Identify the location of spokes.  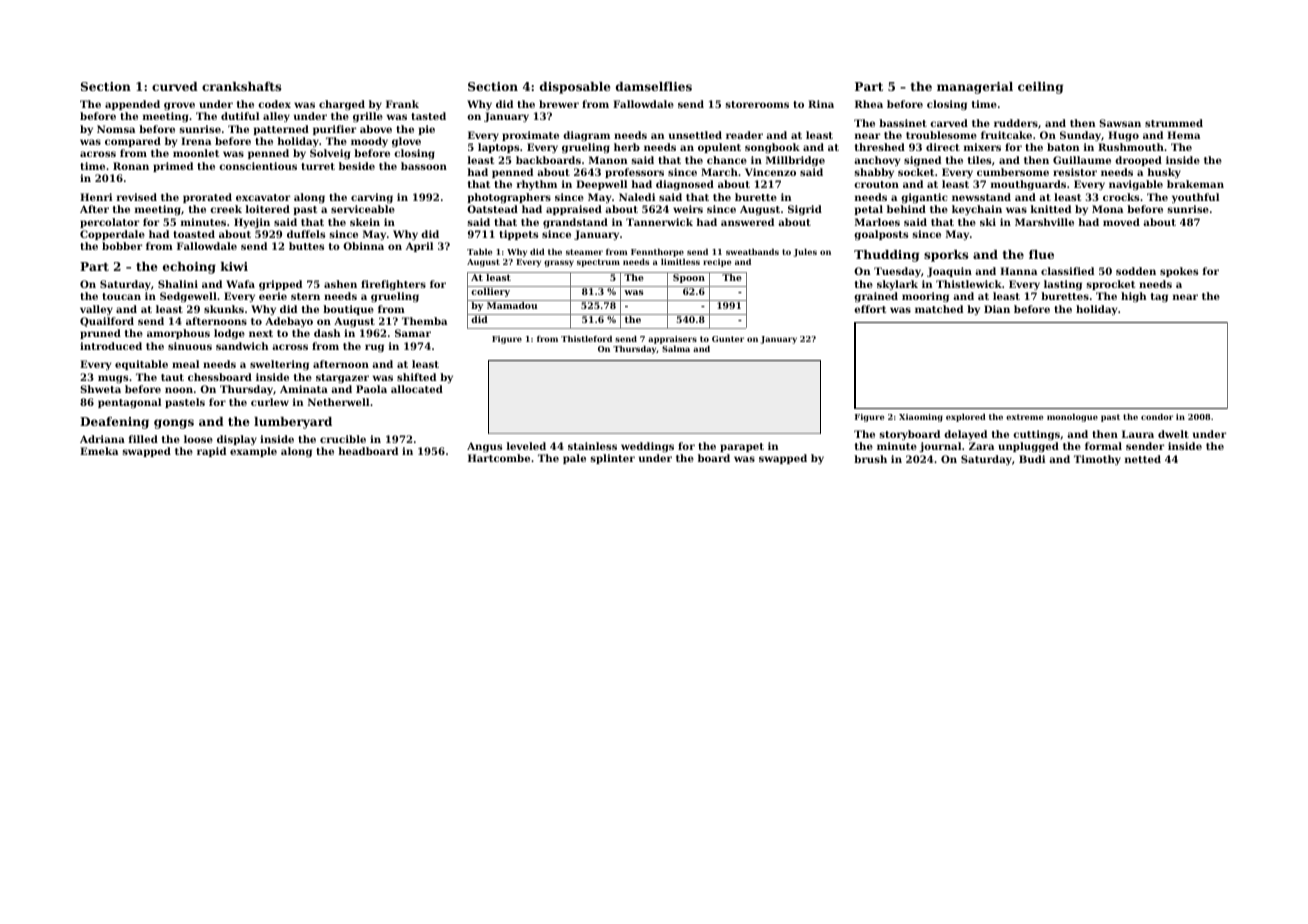
(1179, 272).
